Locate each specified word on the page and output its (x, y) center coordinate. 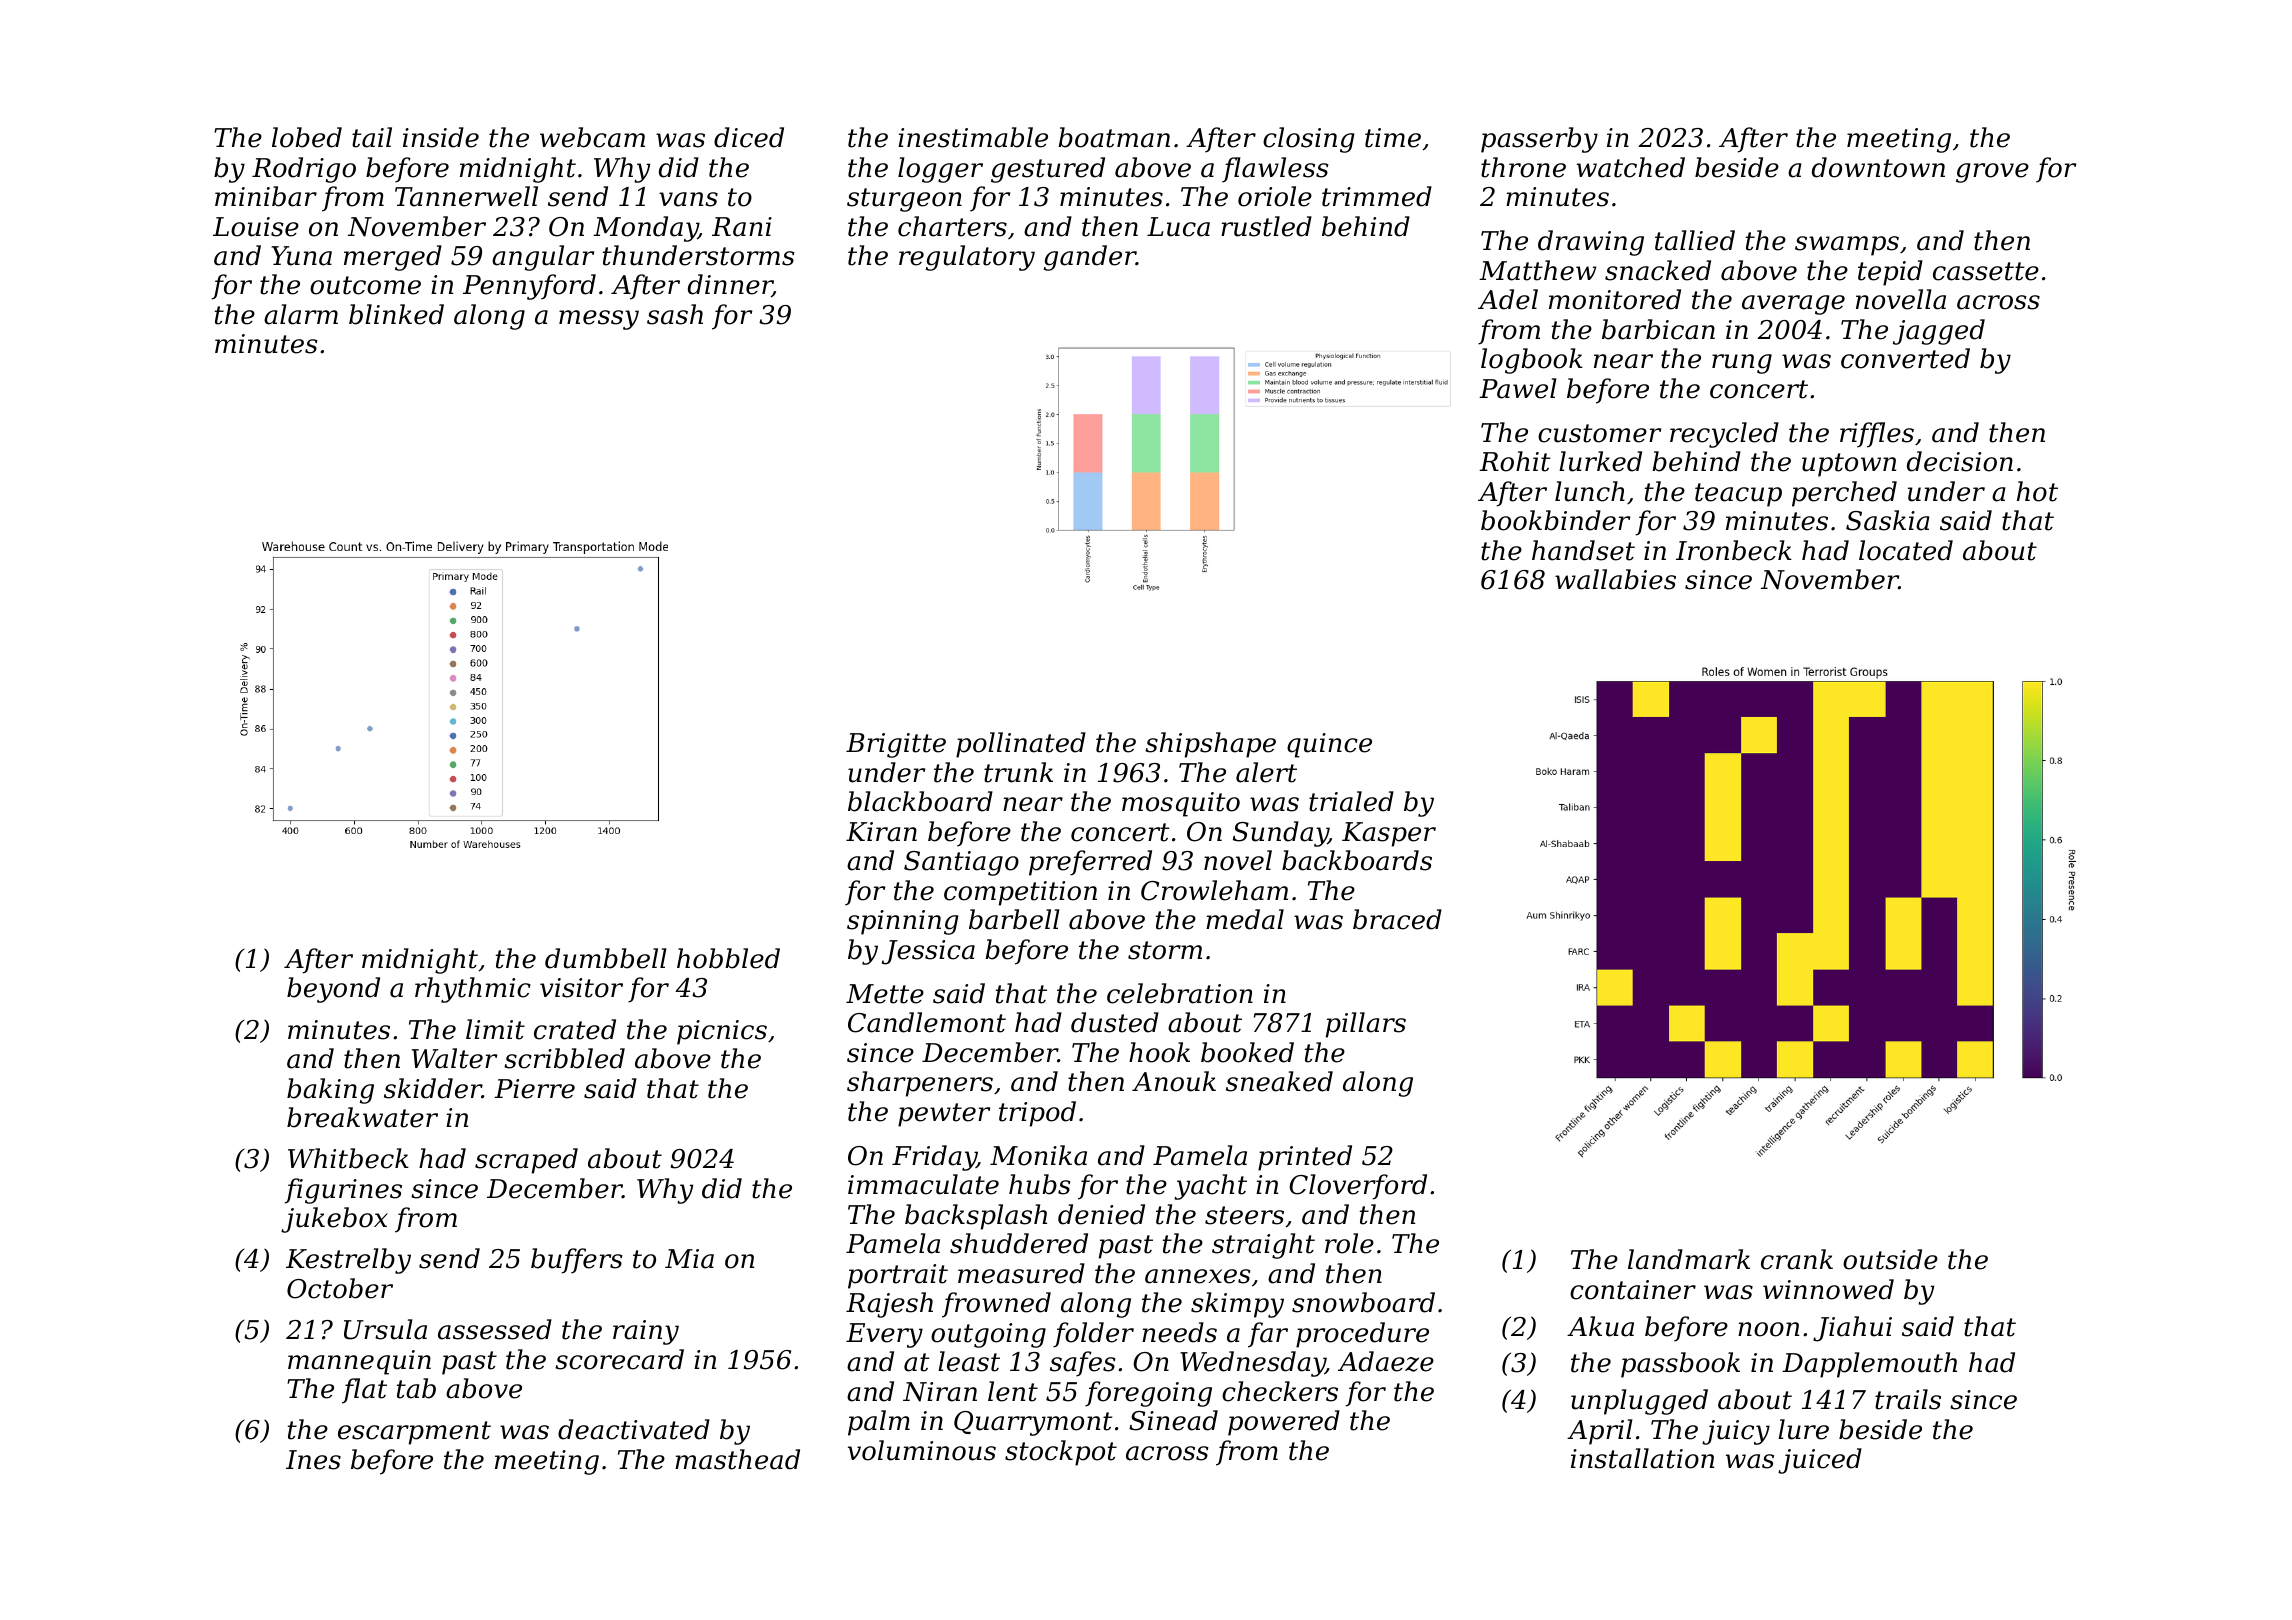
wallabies (1615, 579)
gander (1090, 258)
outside (1890, 1259)
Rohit (1514, 461)
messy (599, 320)
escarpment (414, 1433)
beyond (333, 990)
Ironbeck (1734, 550)
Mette (885, 994)
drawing (1591, 243)
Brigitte (896, 745)
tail (372, 137)
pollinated (1021, 745)
